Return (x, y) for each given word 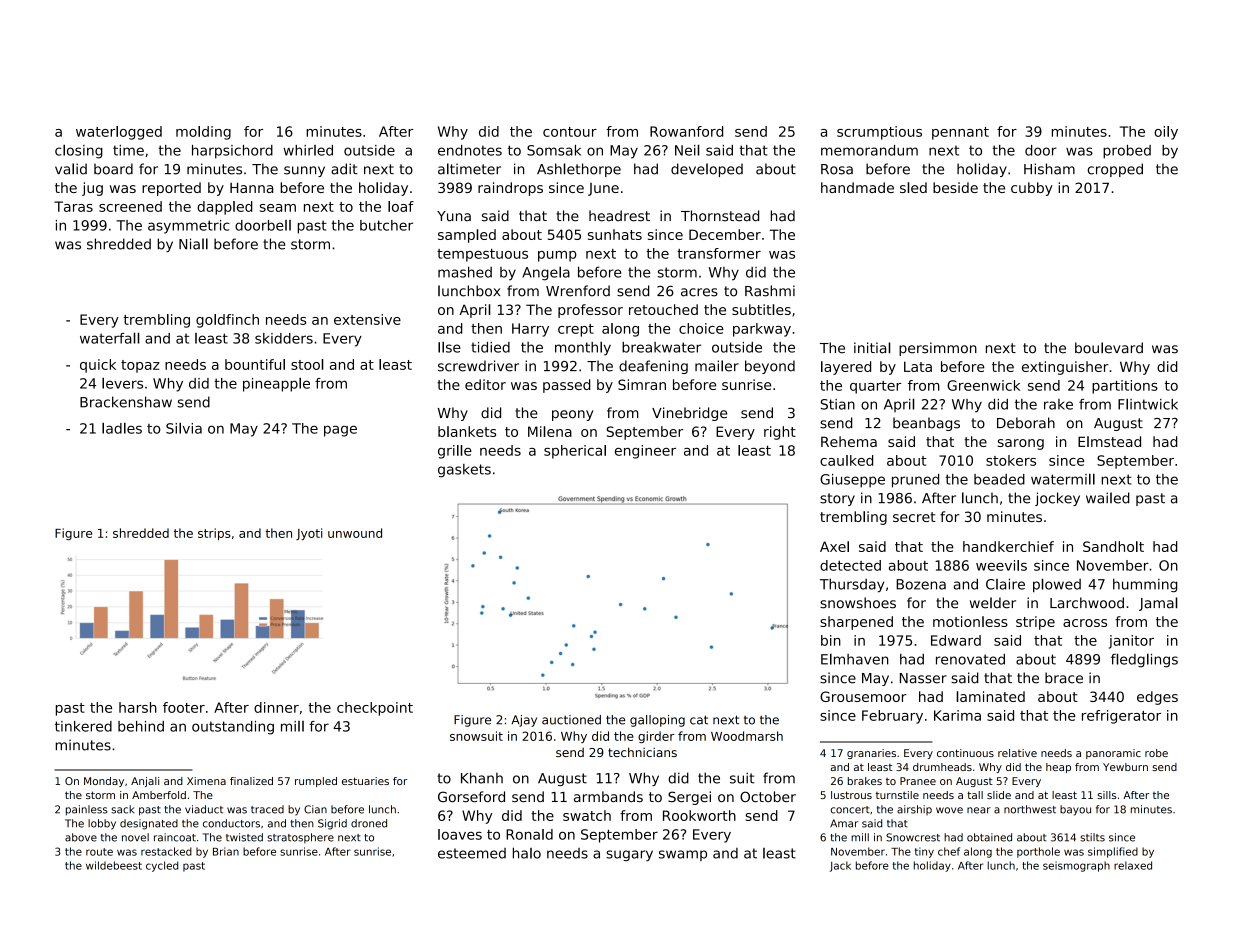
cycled (162, 866)
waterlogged (119, 133)
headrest (619, 216)
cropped (1115, 170)
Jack (840, 866)
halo (527, 853)
